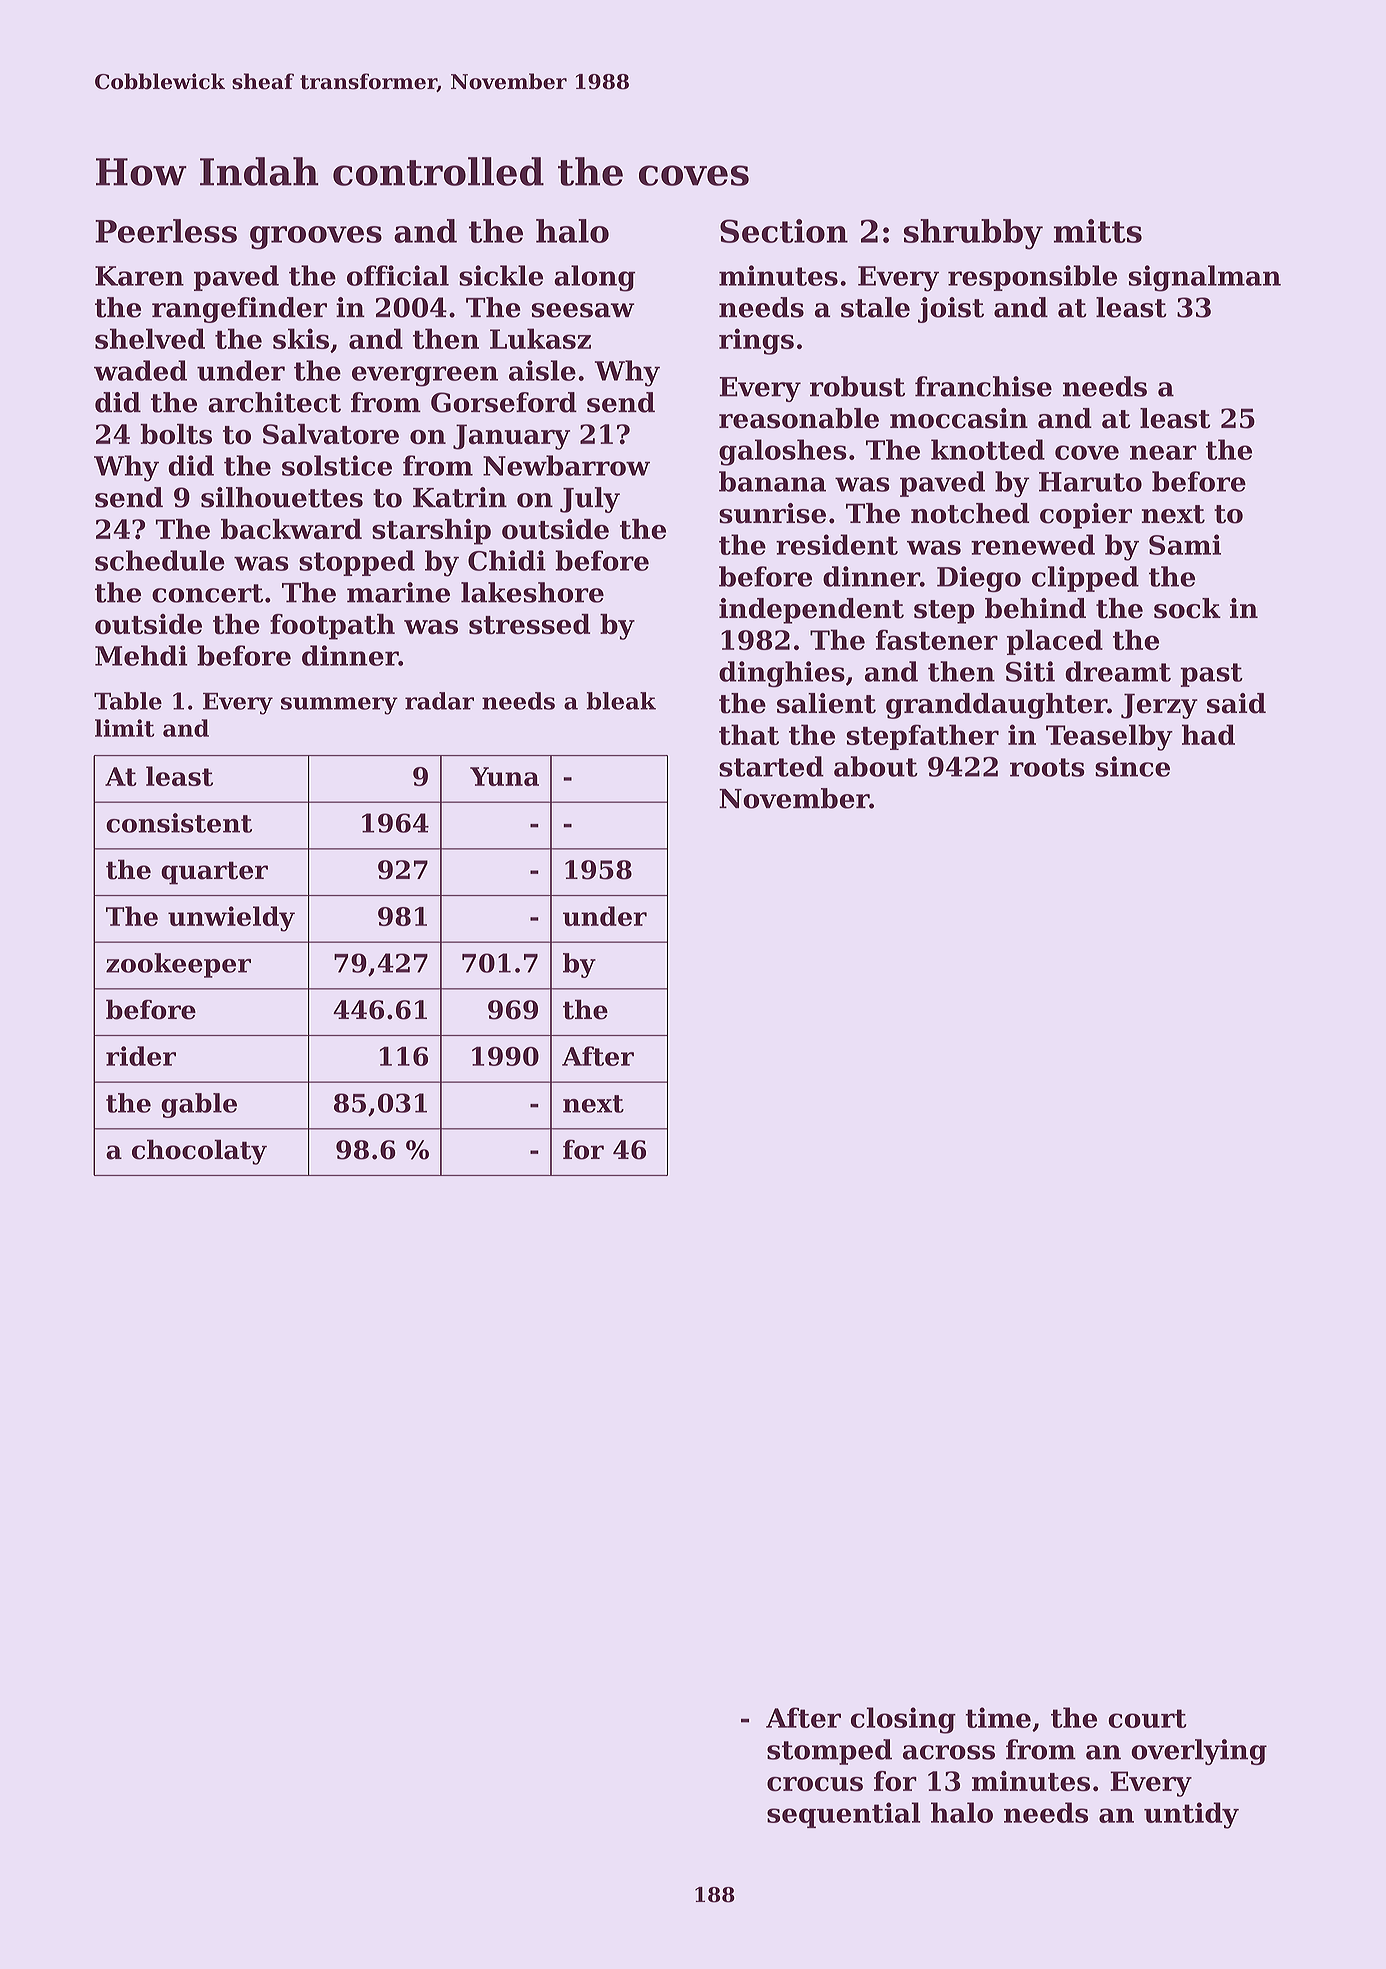 Image resolution: width=1386 pixels, height=1969 pixels. What do you see at coordinates (973, 234) in the document?
I see `shrubby` at bounding box center [973, 234].
